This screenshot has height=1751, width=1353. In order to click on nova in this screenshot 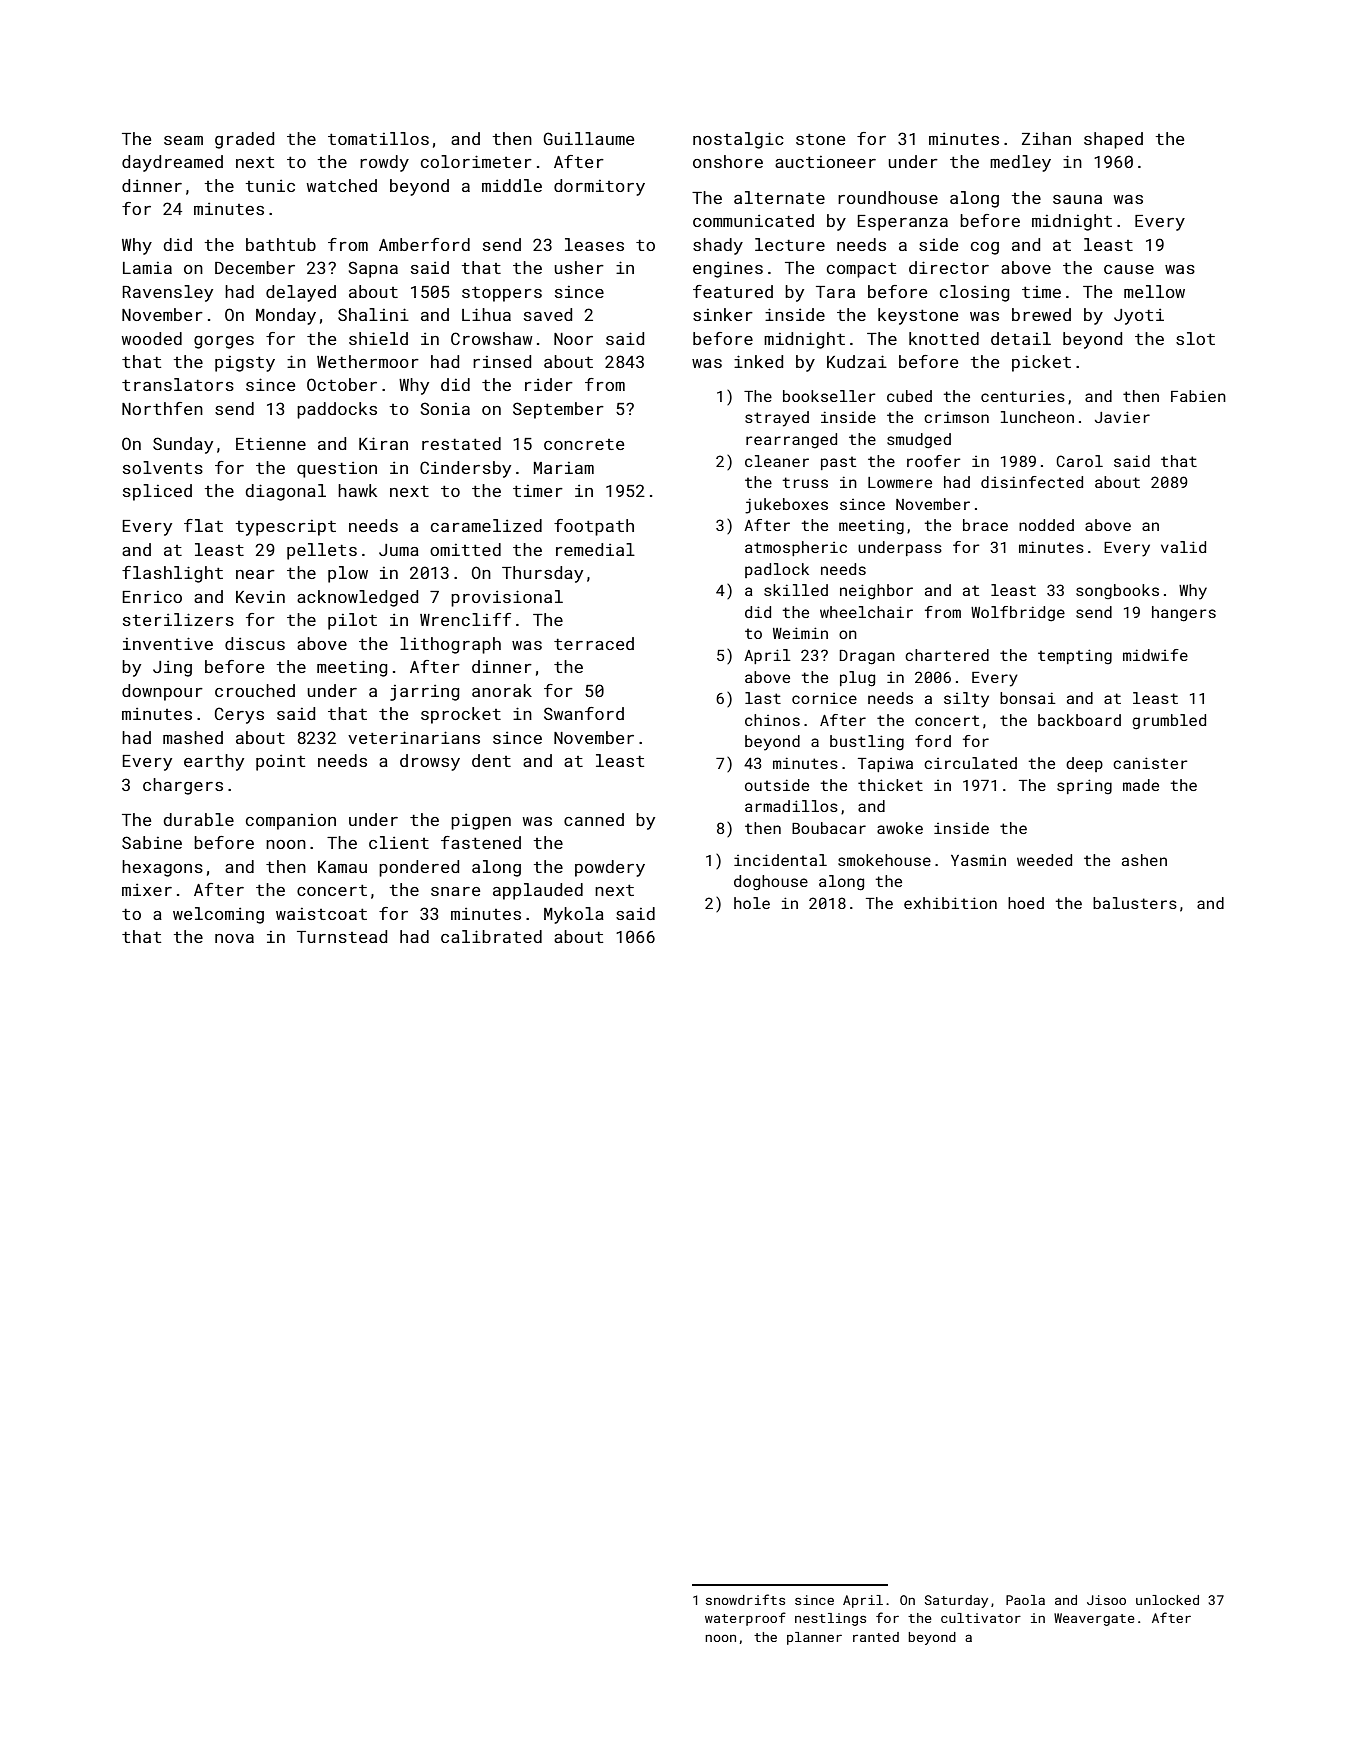, I will do `click(234, 938)`.
